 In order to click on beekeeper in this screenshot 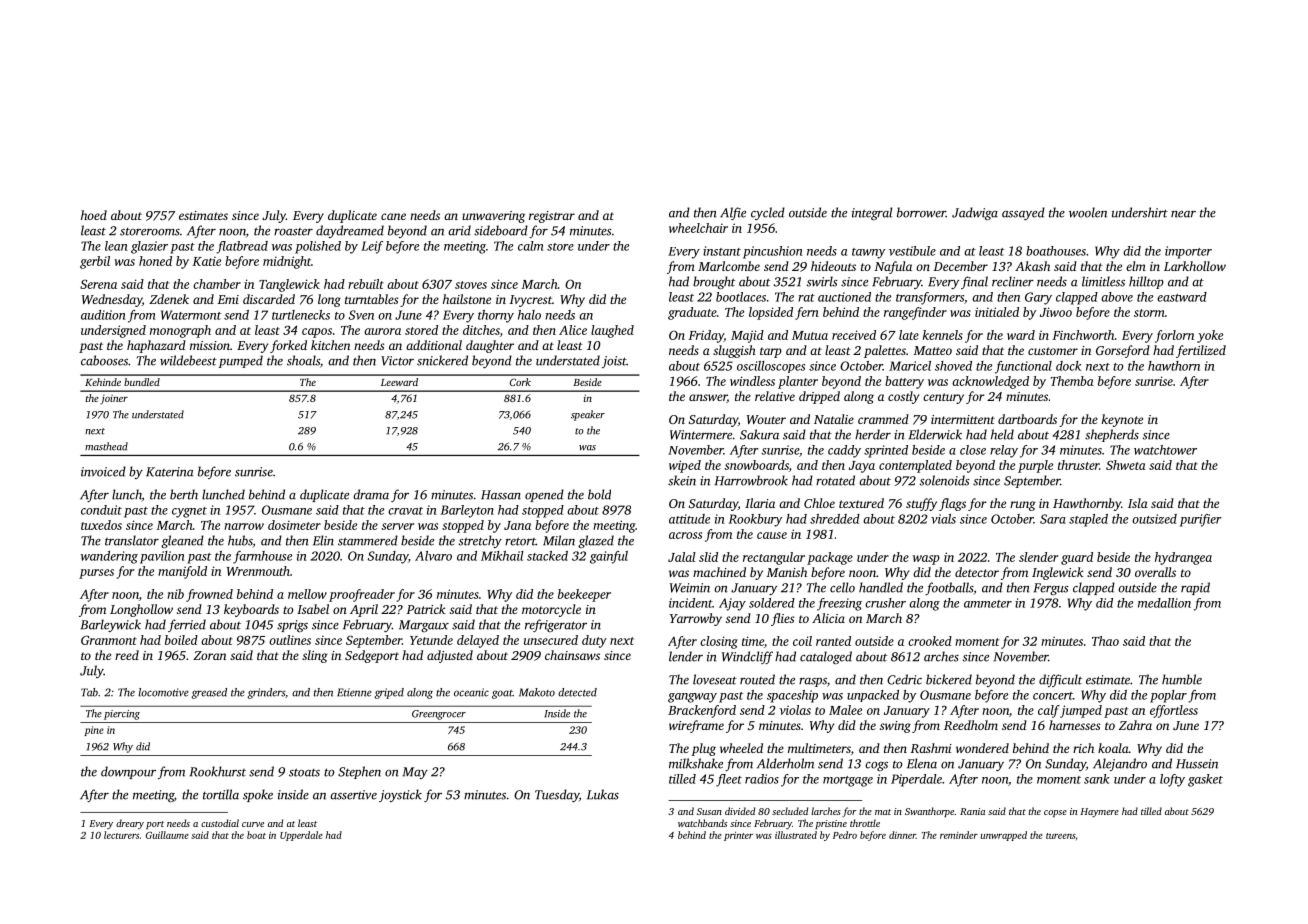, I will do `click(584, 595)`.
